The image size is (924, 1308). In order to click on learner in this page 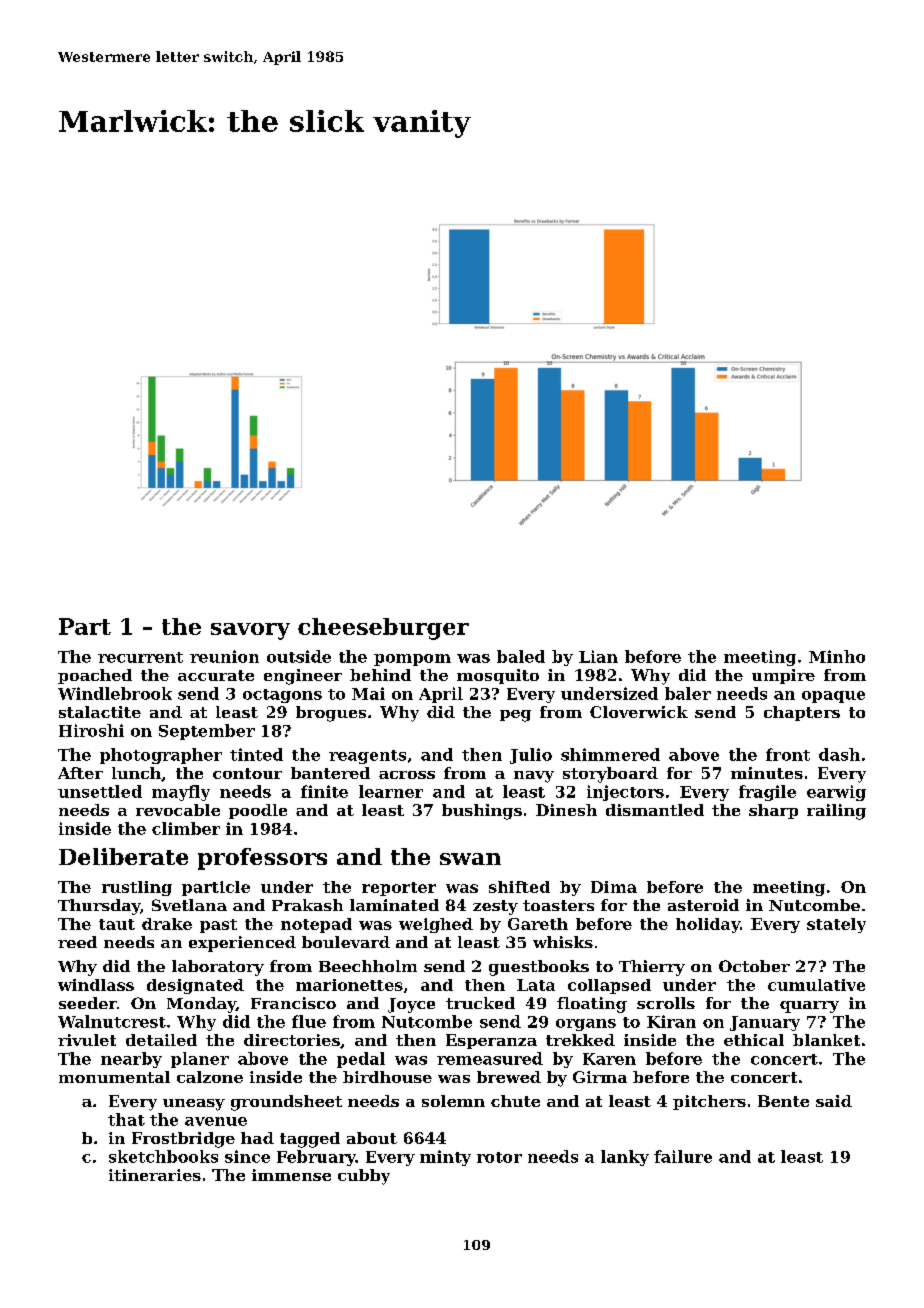, I will do `click(391, 791)`.
